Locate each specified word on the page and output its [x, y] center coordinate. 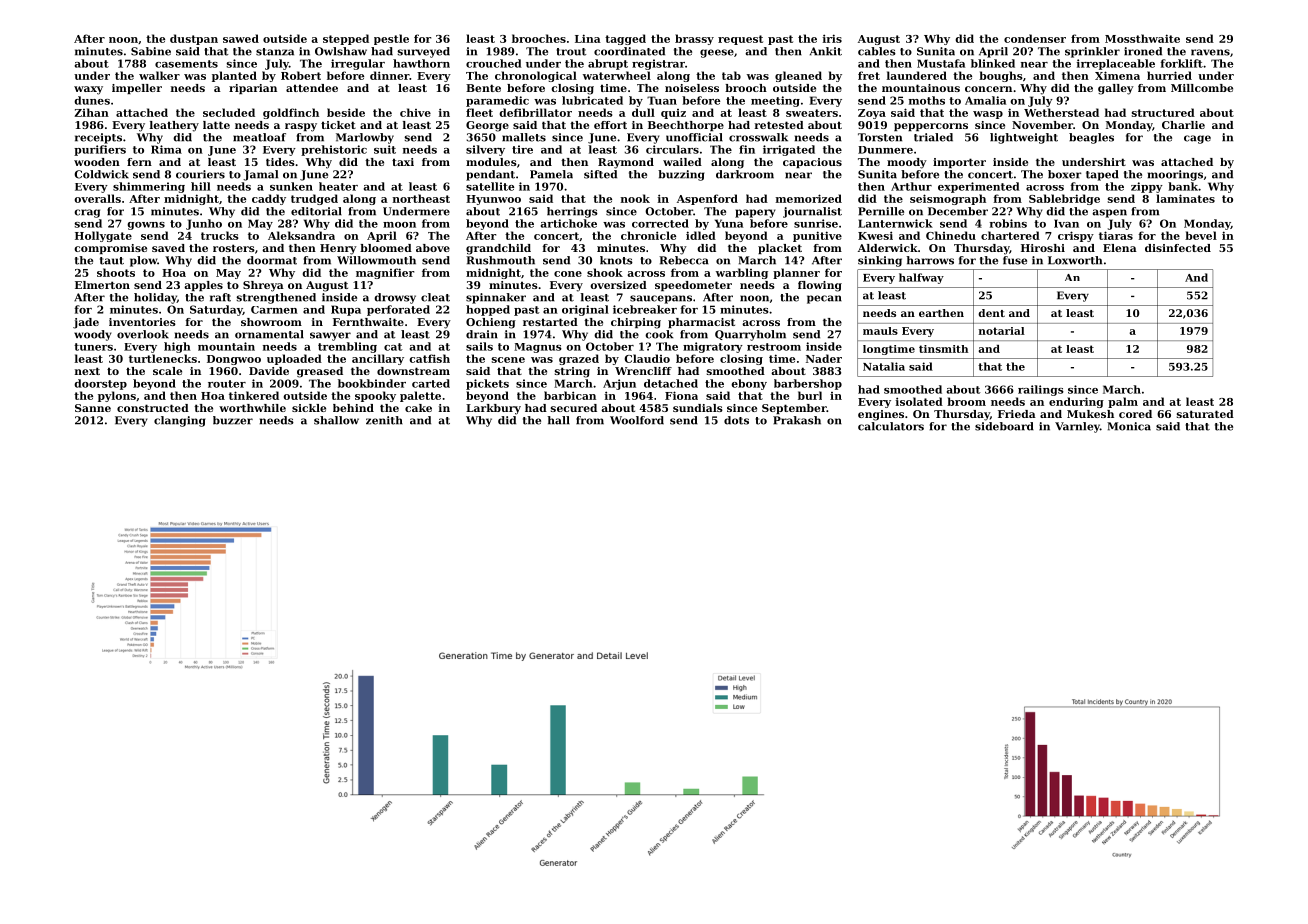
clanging [179, 421]
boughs [1001, 76]
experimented [979, 187]
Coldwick [101, 174]
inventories [142, 322]
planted [234, 76]
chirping [636, 323]
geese [717, 53]
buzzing [681, 175]
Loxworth [1075, 260]
